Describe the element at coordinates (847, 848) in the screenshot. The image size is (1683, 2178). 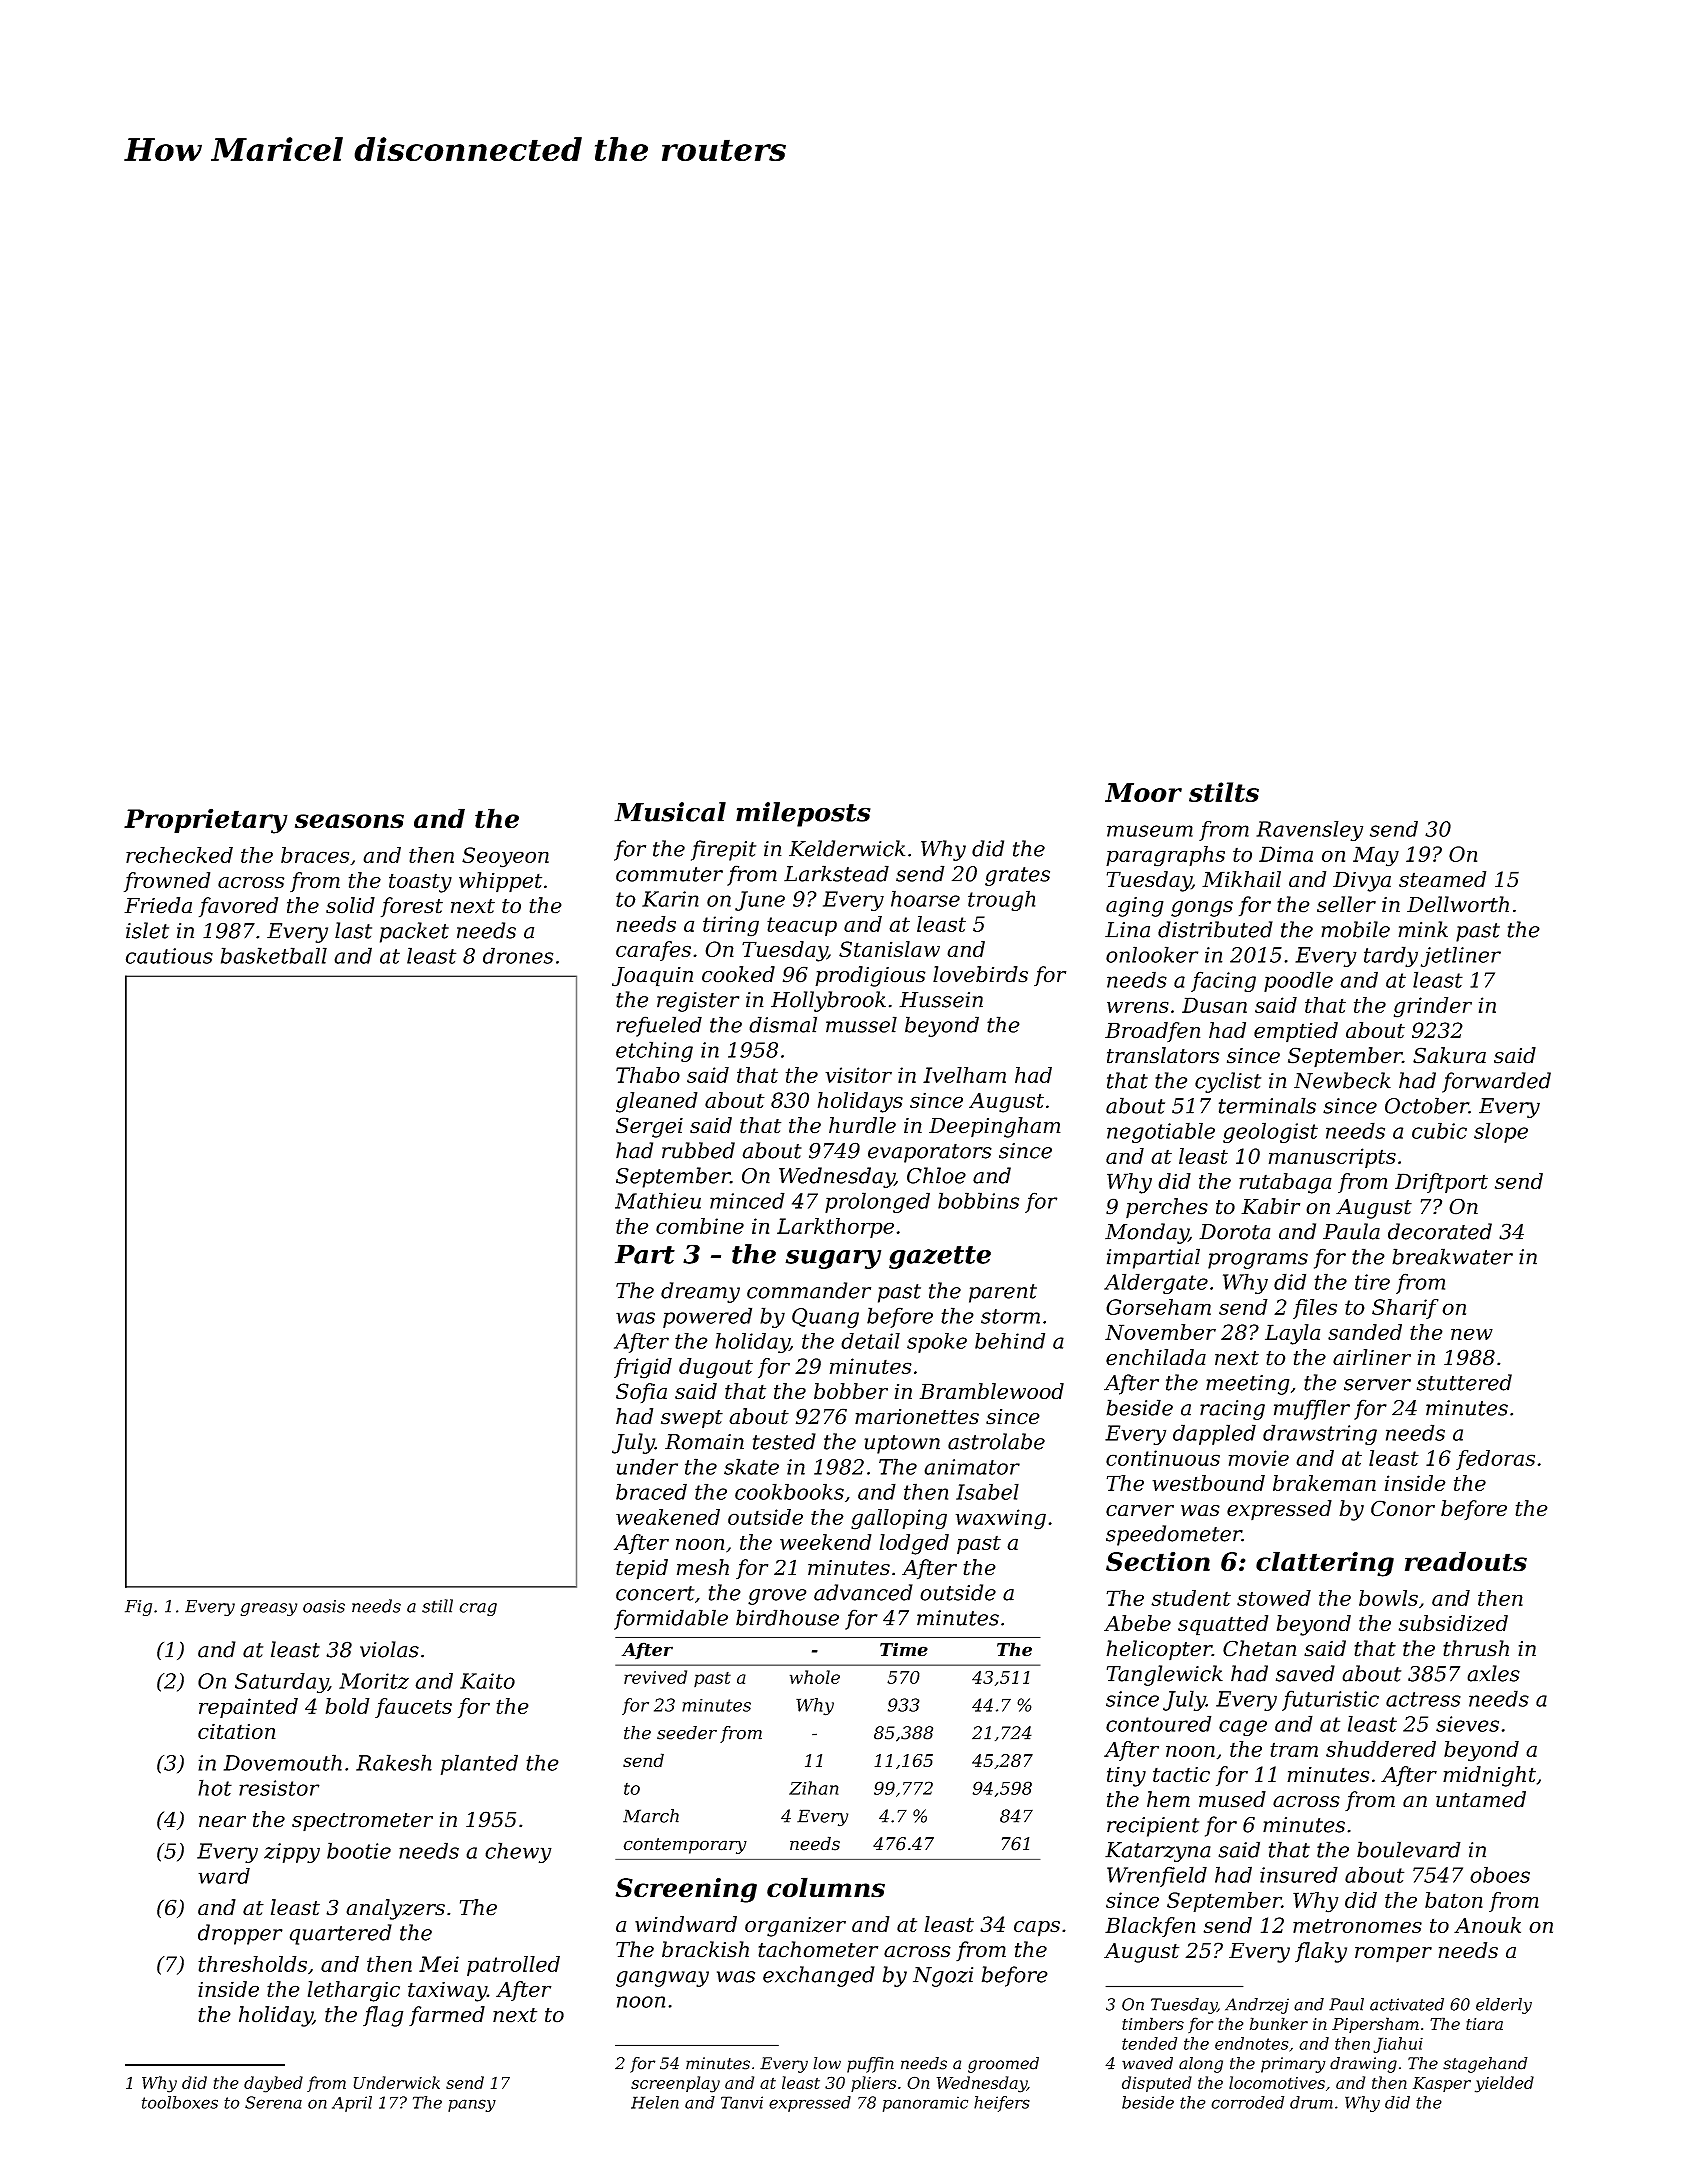
I see `Kelderwick` at that location.
